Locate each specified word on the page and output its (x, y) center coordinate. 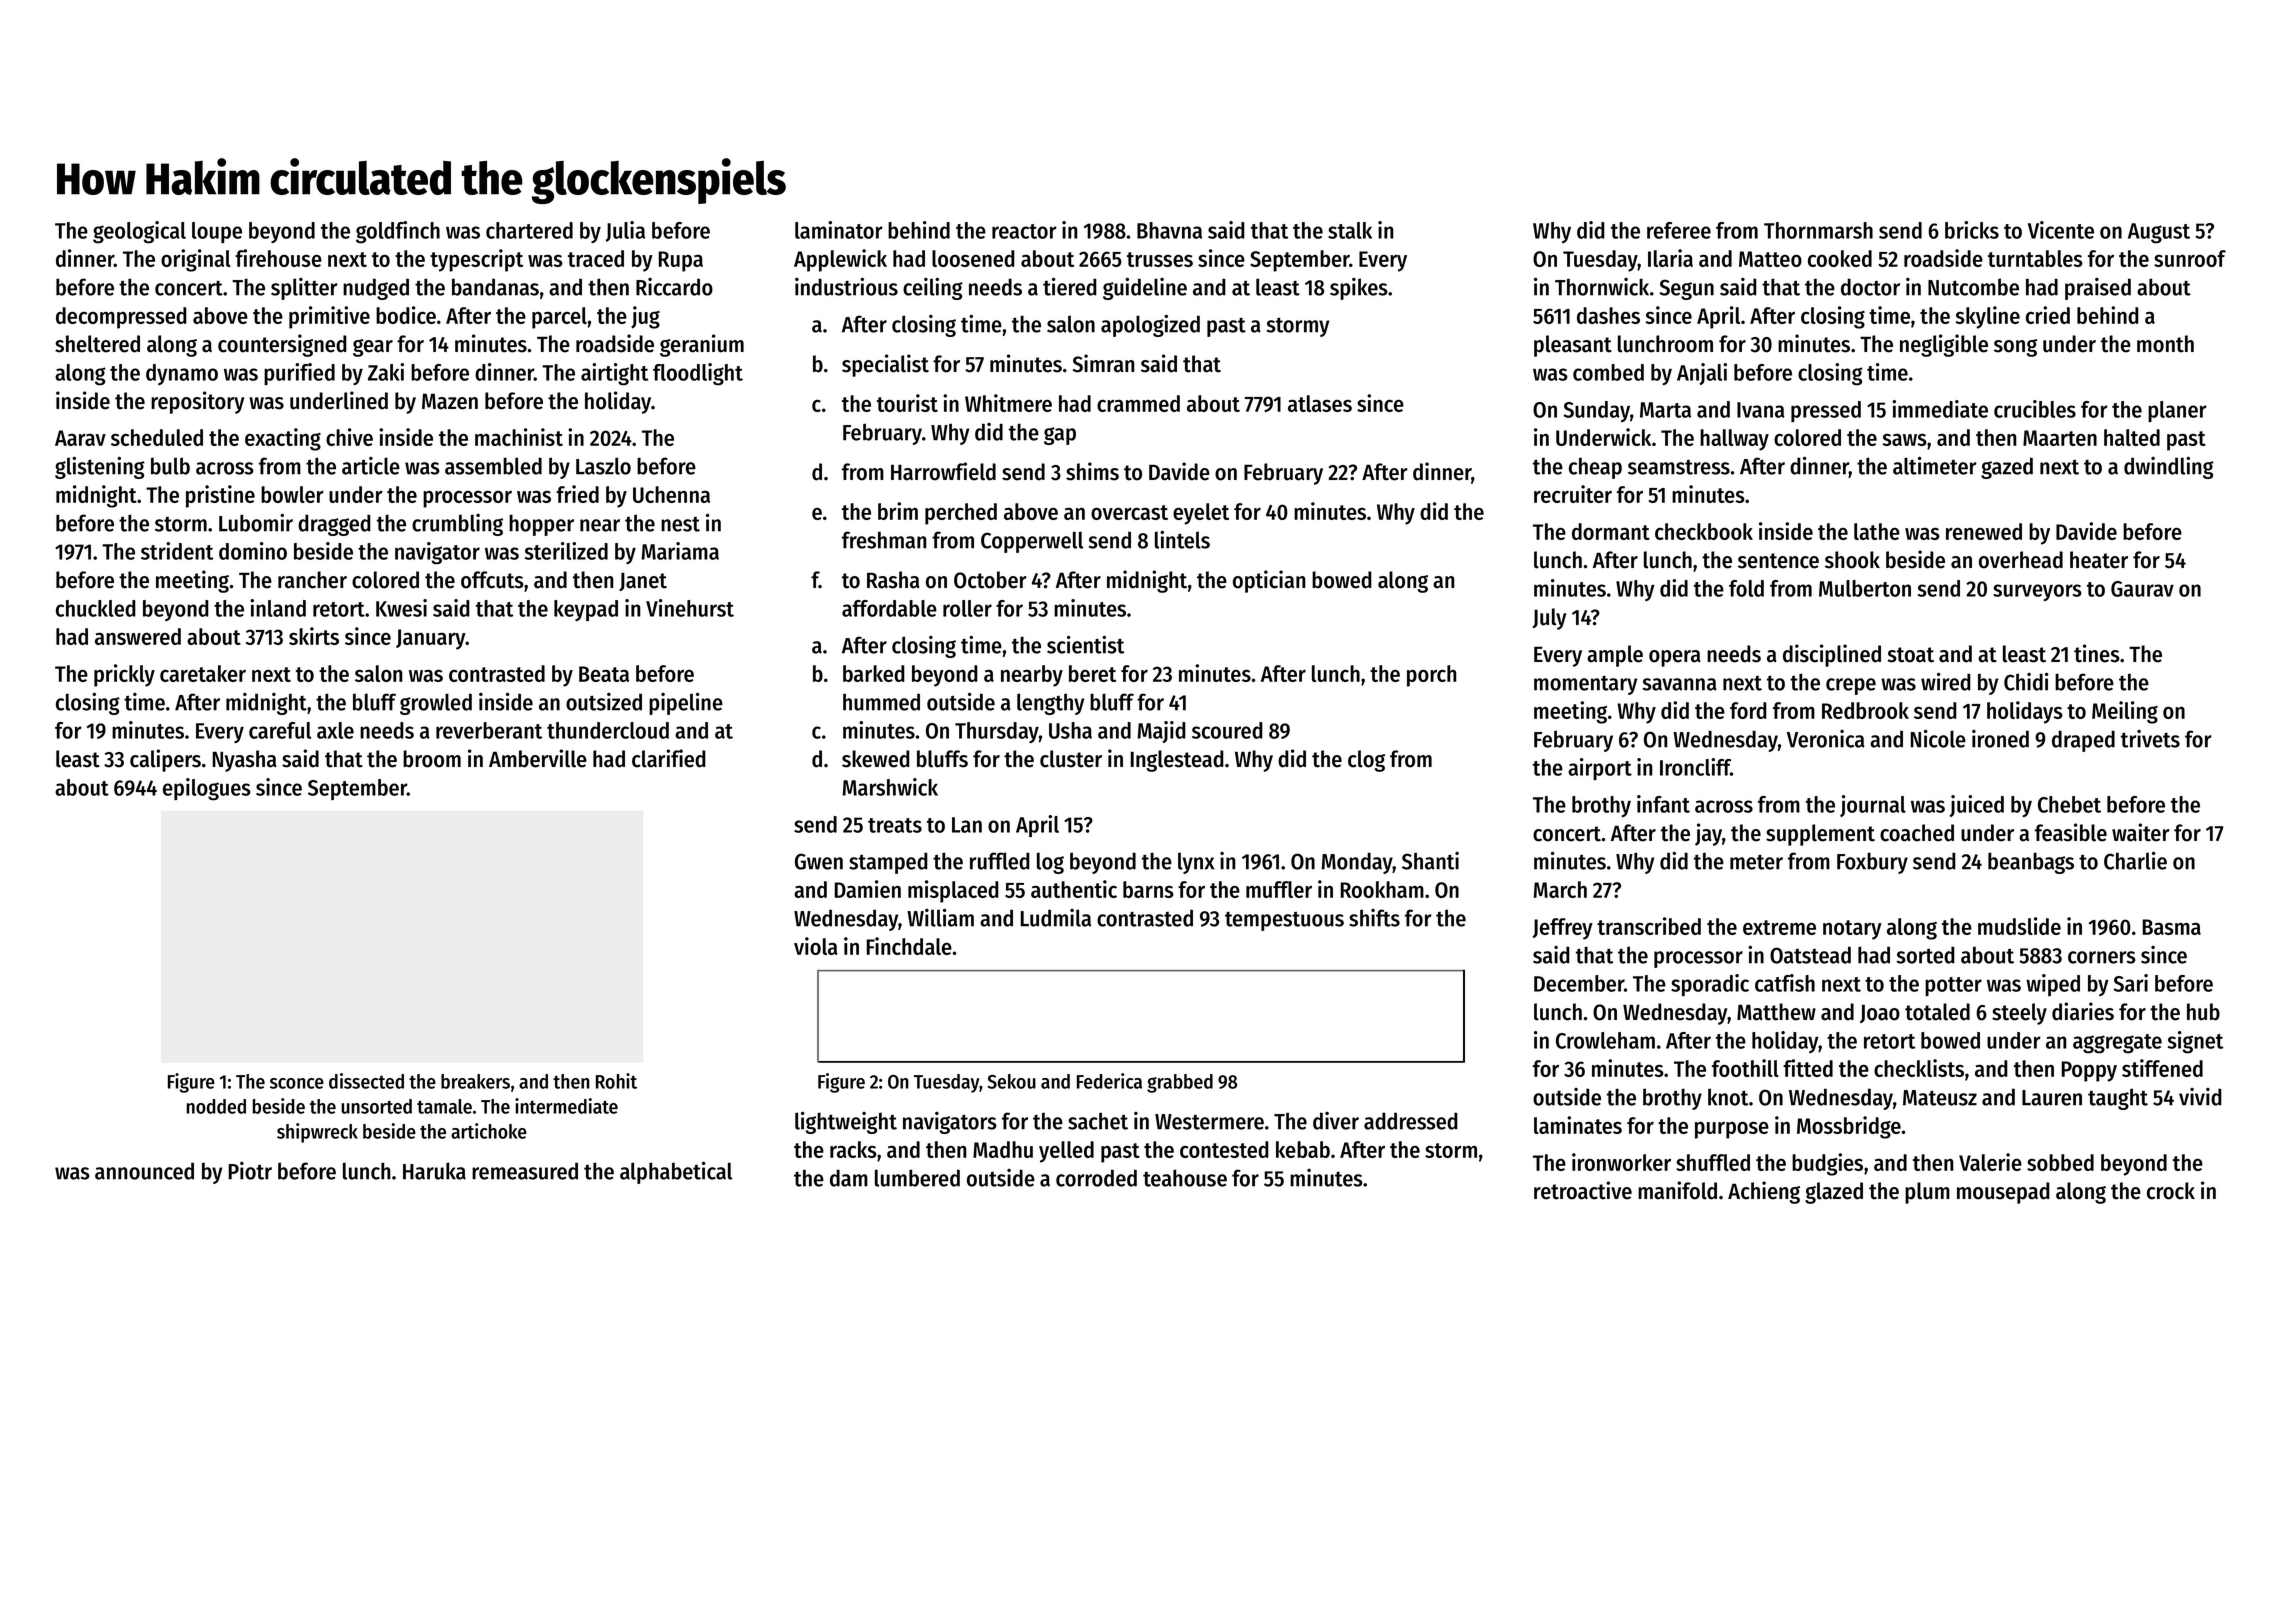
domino (253, 551)
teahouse (1185, 1178)
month (2165, 344)
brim (898, 511)
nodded (216, 1106)
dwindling (2169, 467)
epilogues (207, 789)
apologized (1150, 325)
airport (1600, 769)
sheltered (97, 344)
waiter (2141, 832)
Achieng (1764, 1192)
